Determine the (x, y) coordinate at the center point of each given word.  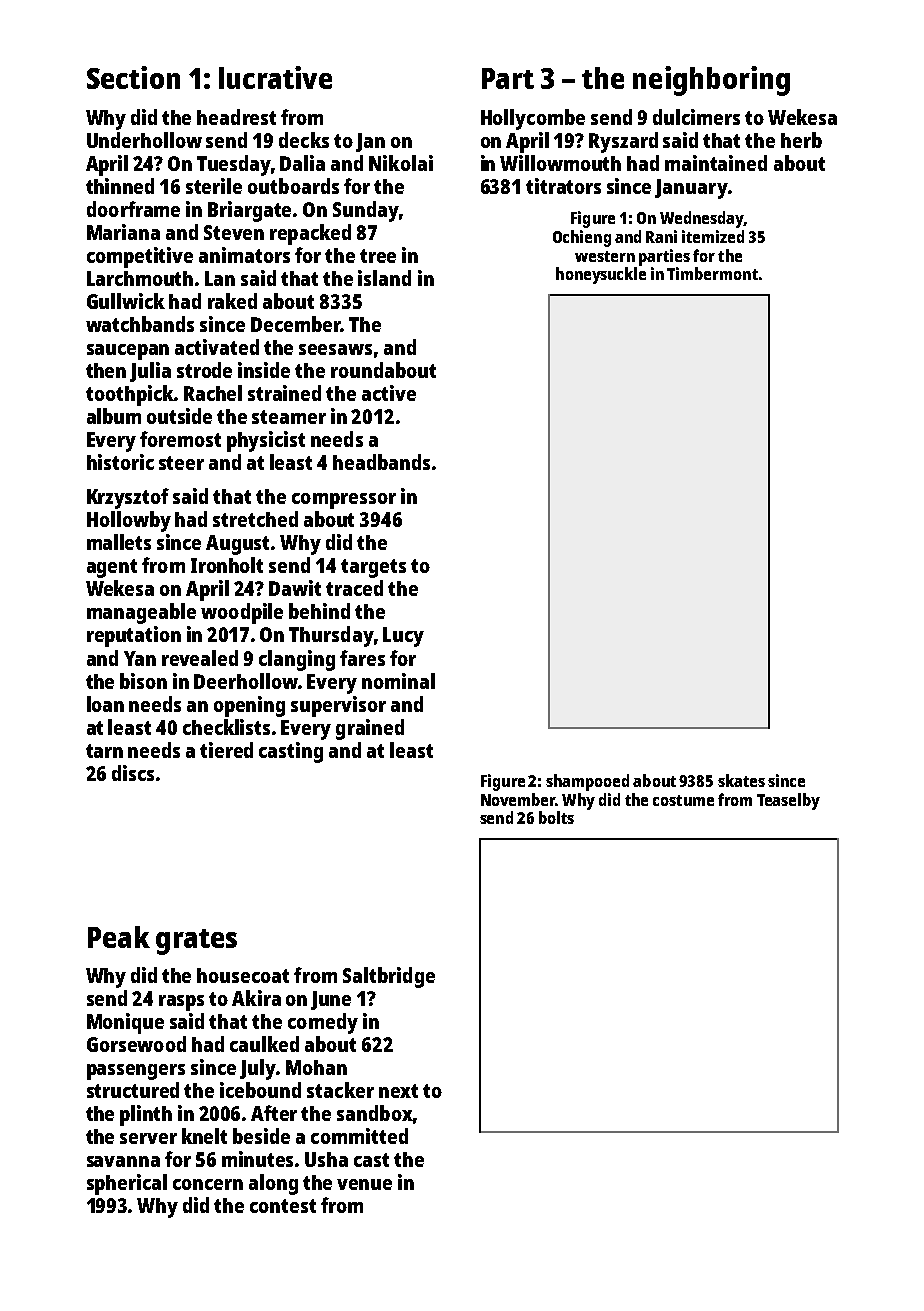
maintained (716, 163)
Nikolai (401, 163)
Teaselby (788, 801)
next (398, 1091)
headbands (381, 462)
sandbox (375, 1113)
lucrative (275, 77)
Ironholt (227, 565)
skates (741, 780)
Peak (119, 937)
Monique (125, 1023)
